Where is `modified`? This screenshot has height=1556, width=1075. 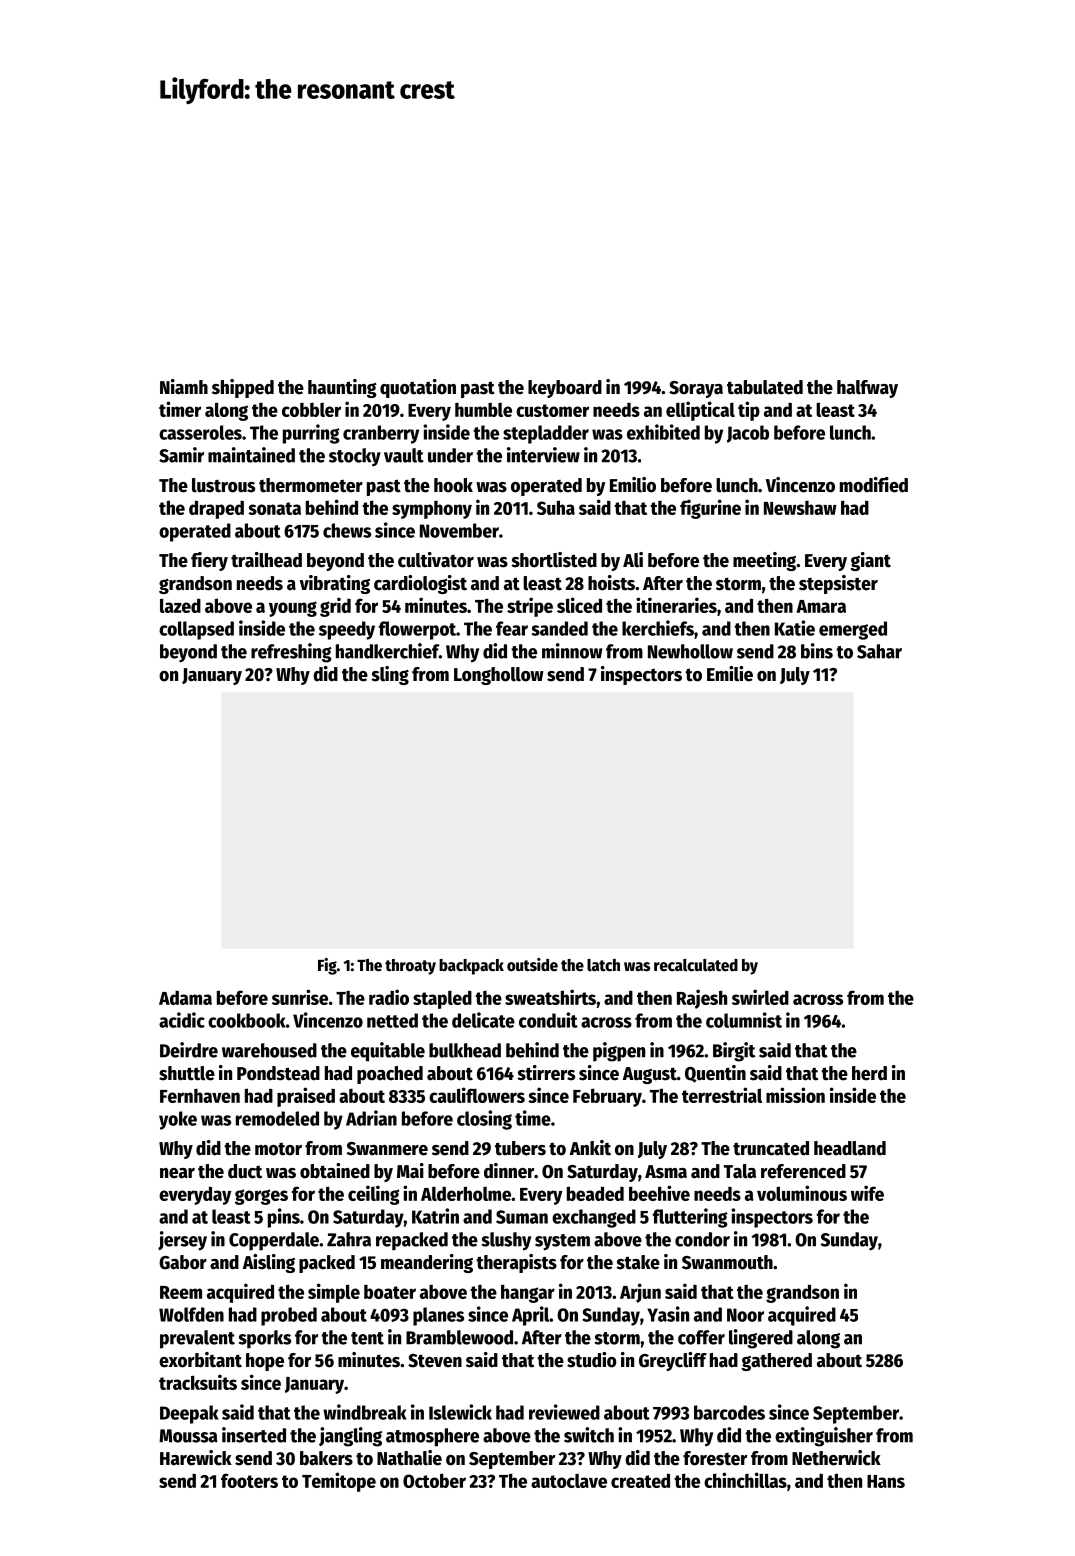 modified is located at coordinates (874, 485).
